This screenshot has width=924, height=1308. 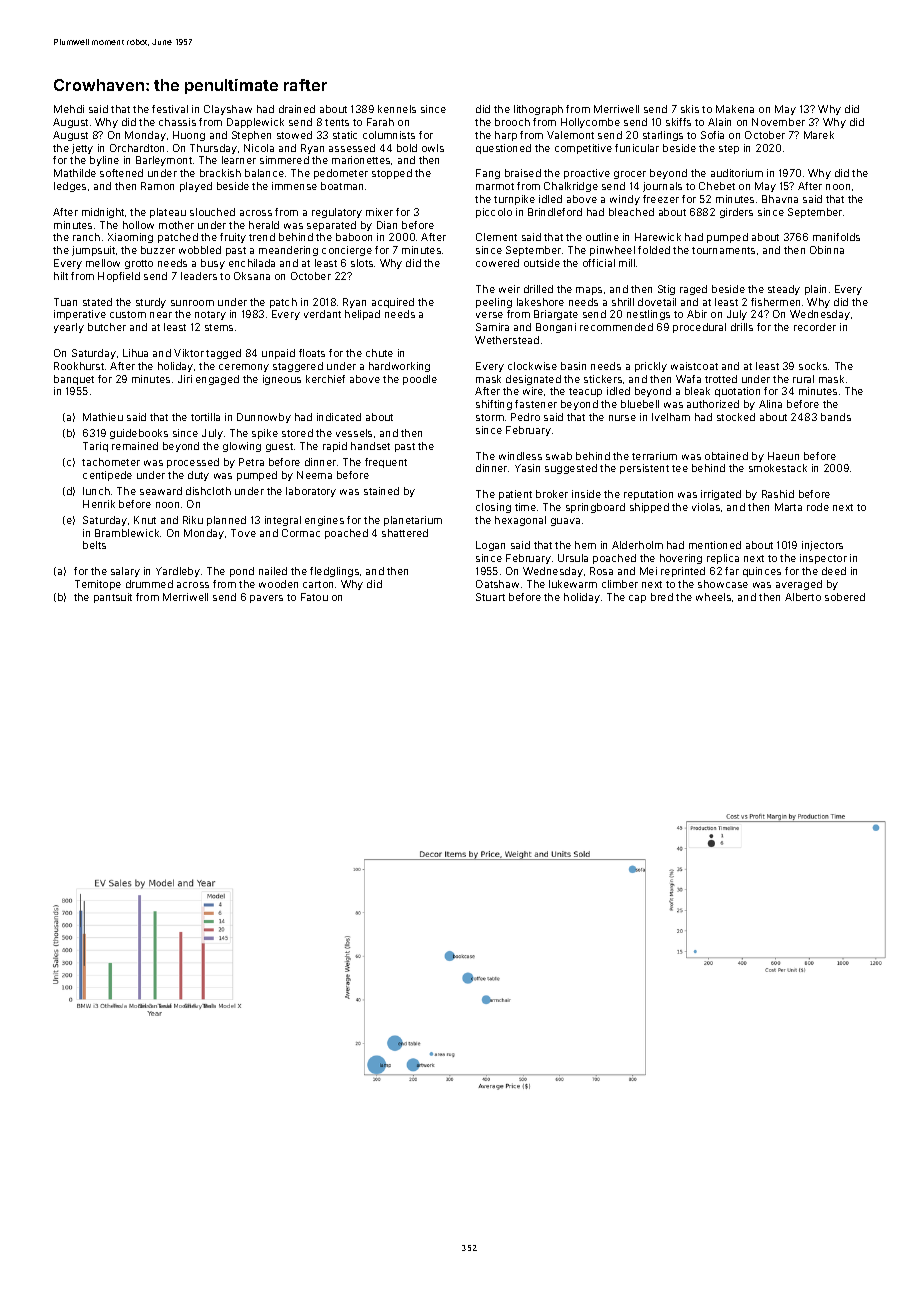 I want to click on fishermen, so click(x=775, y=302).
